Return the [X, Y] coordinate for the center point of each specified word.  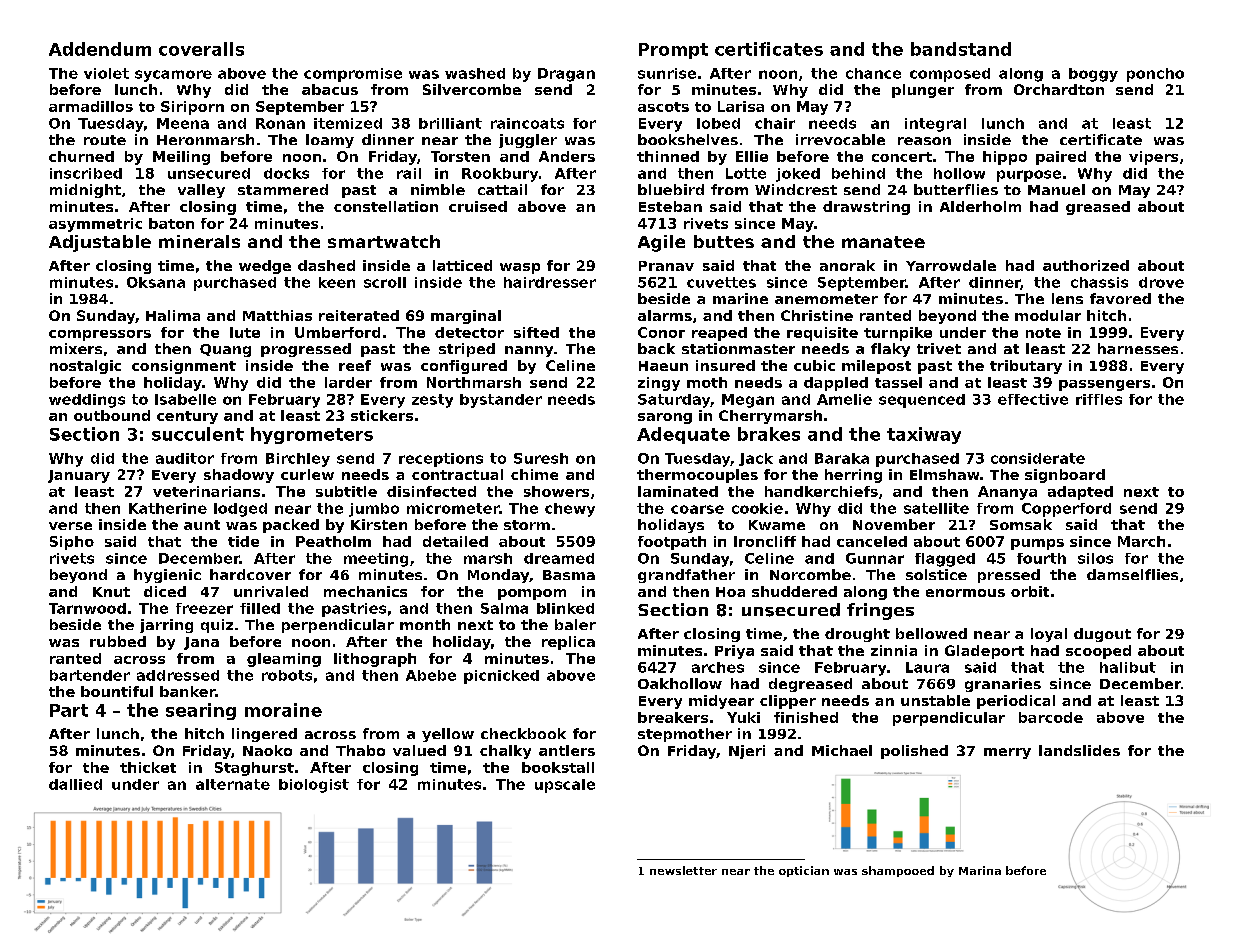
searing [201, 711]
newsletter [683, 870]
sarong [665, 418]
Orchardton [1059, 89]
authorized [1086, 265]
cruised [478, 206]
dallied [75, 784]
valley [201, 191]
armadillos [91, 106]
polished [914, 752]
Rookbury [500, 175]
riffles [1099, 399]
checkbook [523, 733]
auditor [185, 458]
